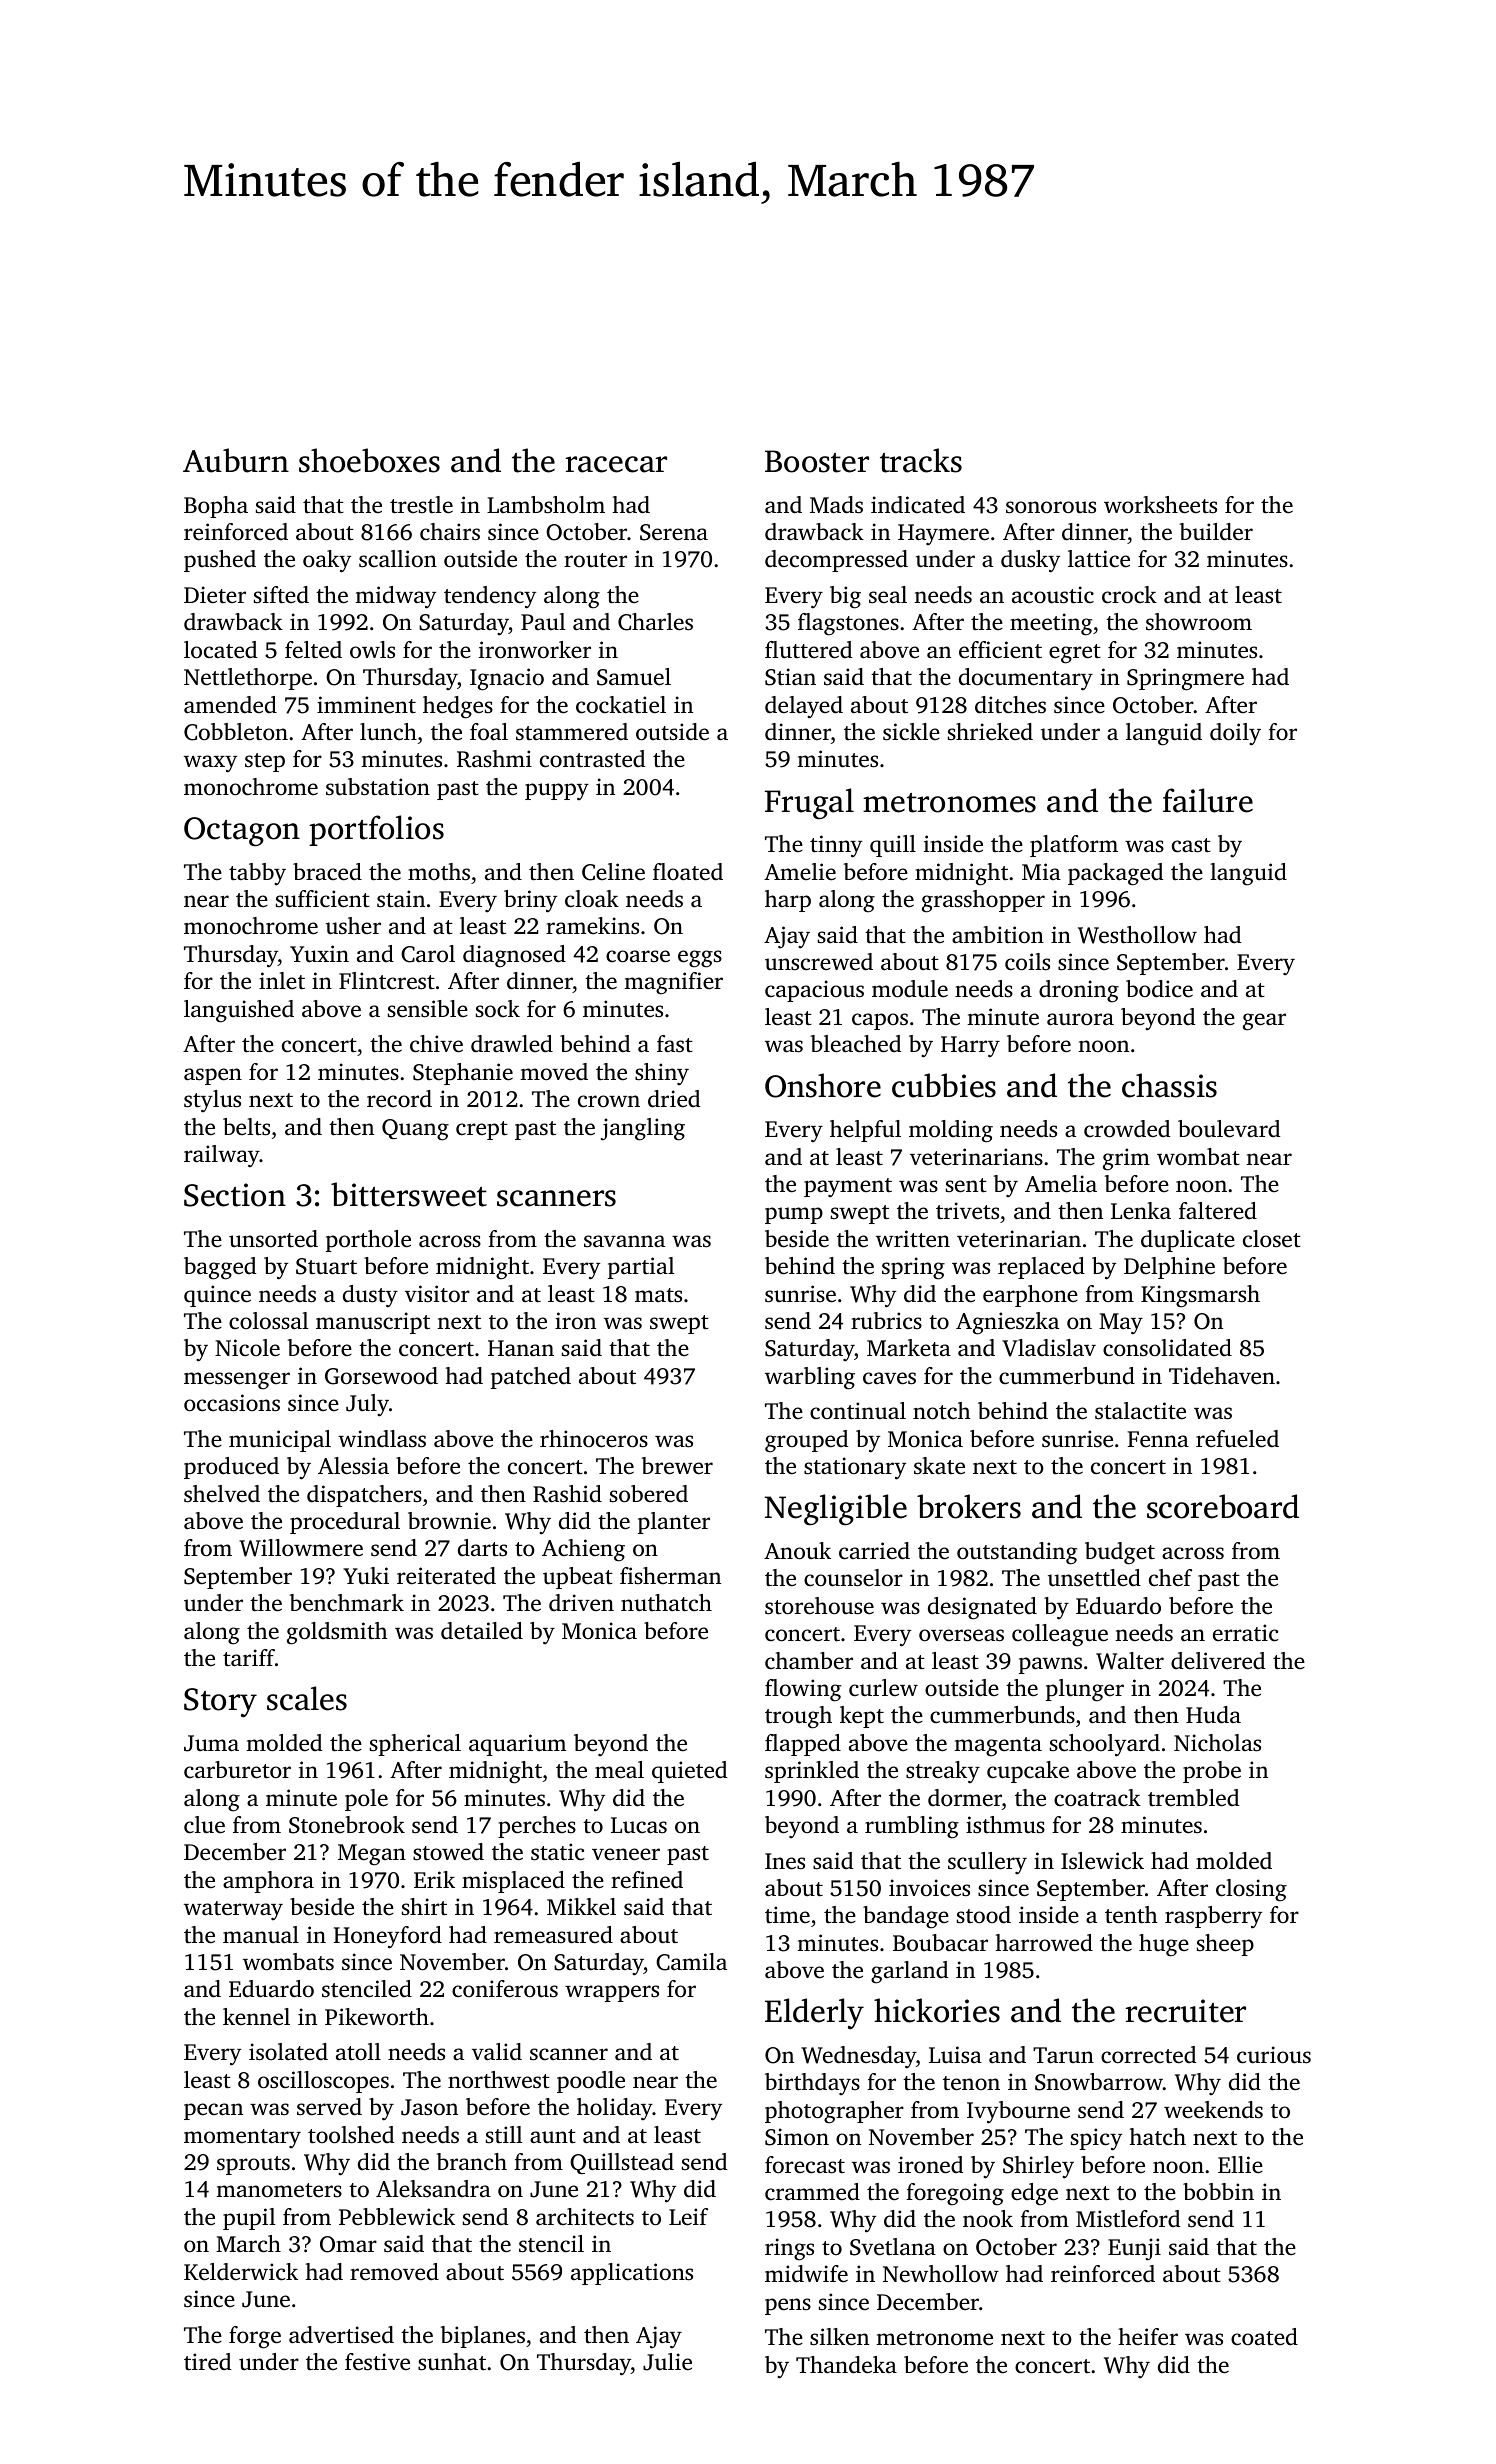 The image size is (1496, 2464). Describe the element at coordinates (377, 2362) in the image. I see `festive` at that location.
